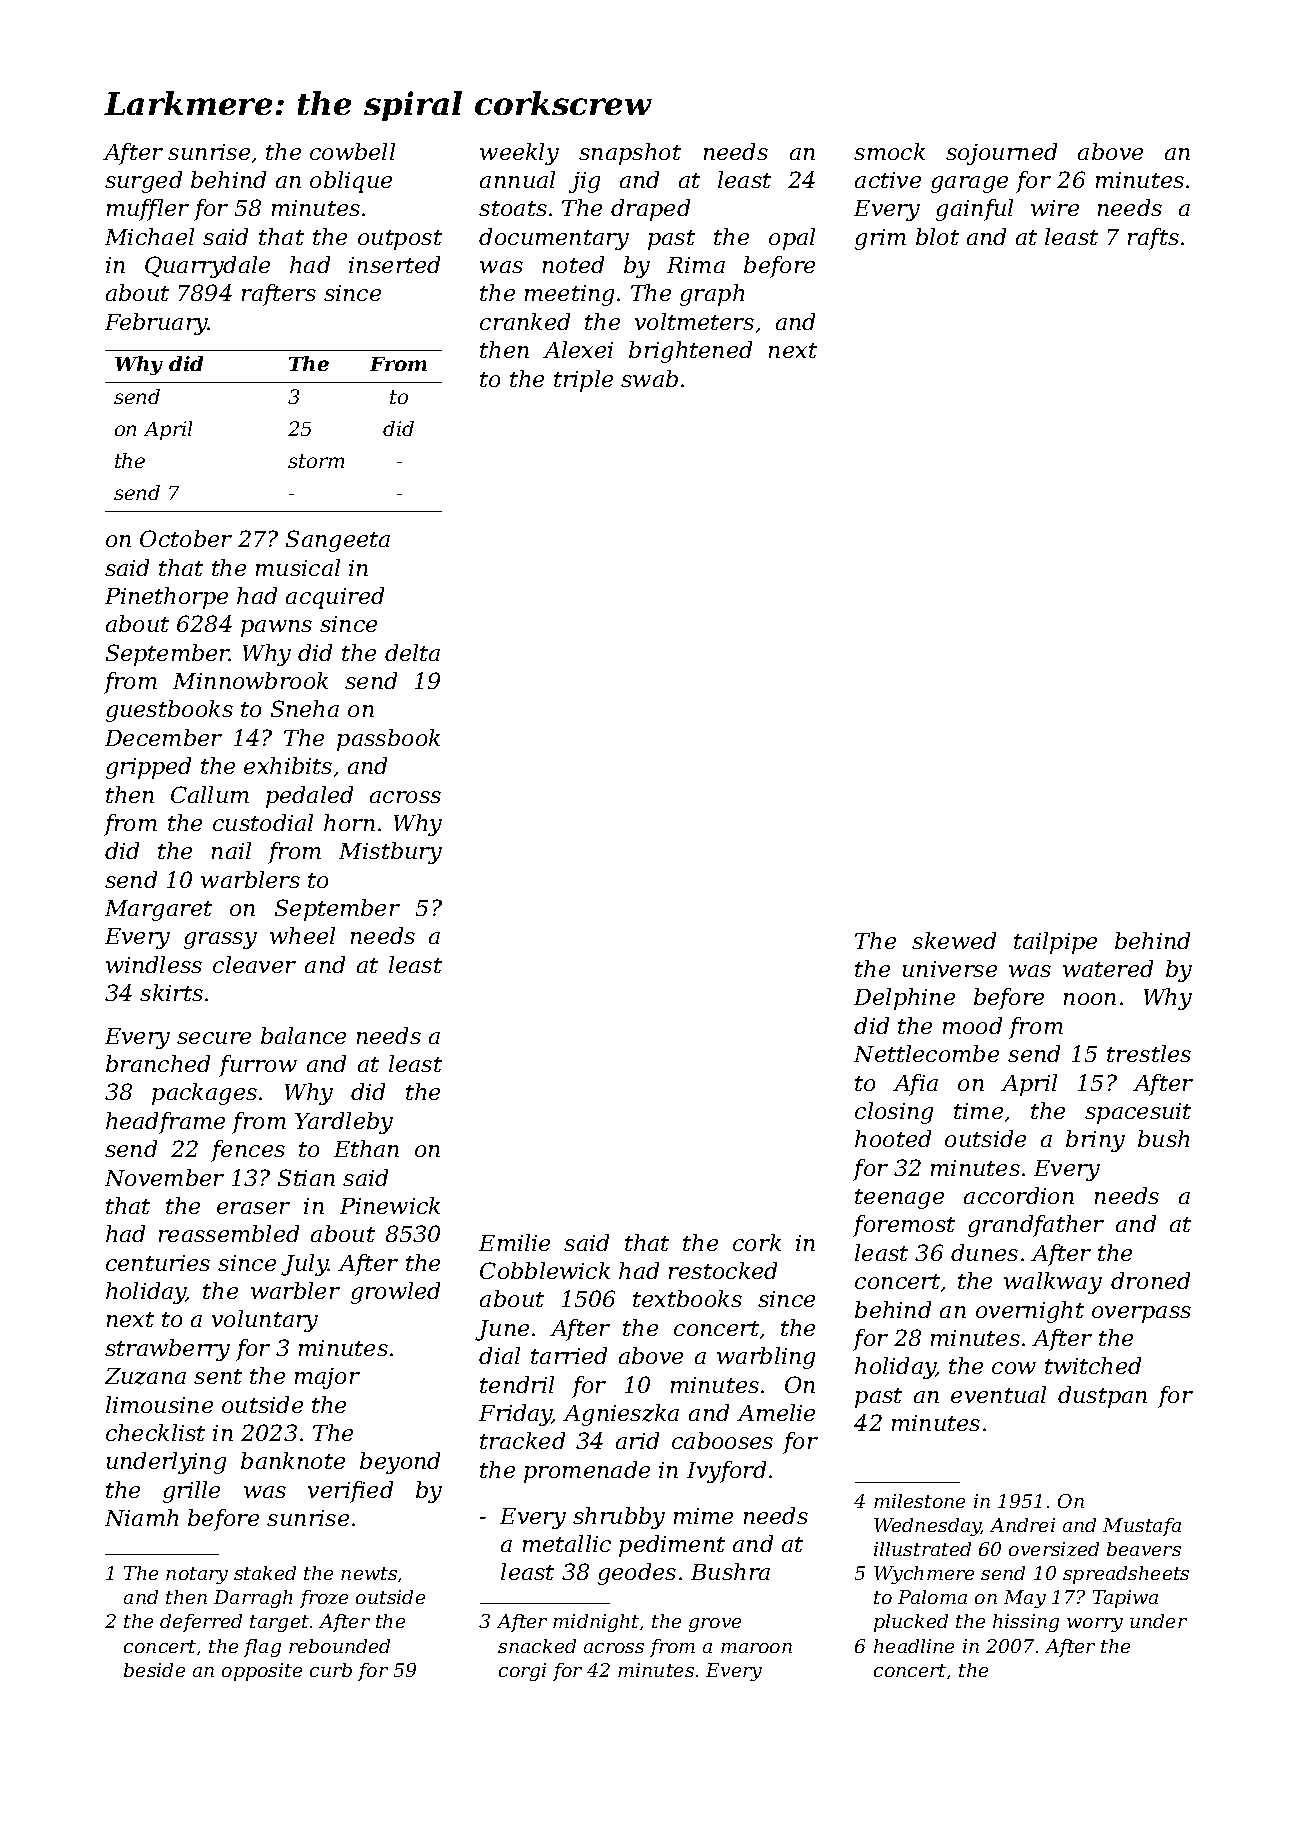  What do you see at coordinates (141, 1517) in the screenshot?
I see `Niamh` at bounding box center [141, 1517].
